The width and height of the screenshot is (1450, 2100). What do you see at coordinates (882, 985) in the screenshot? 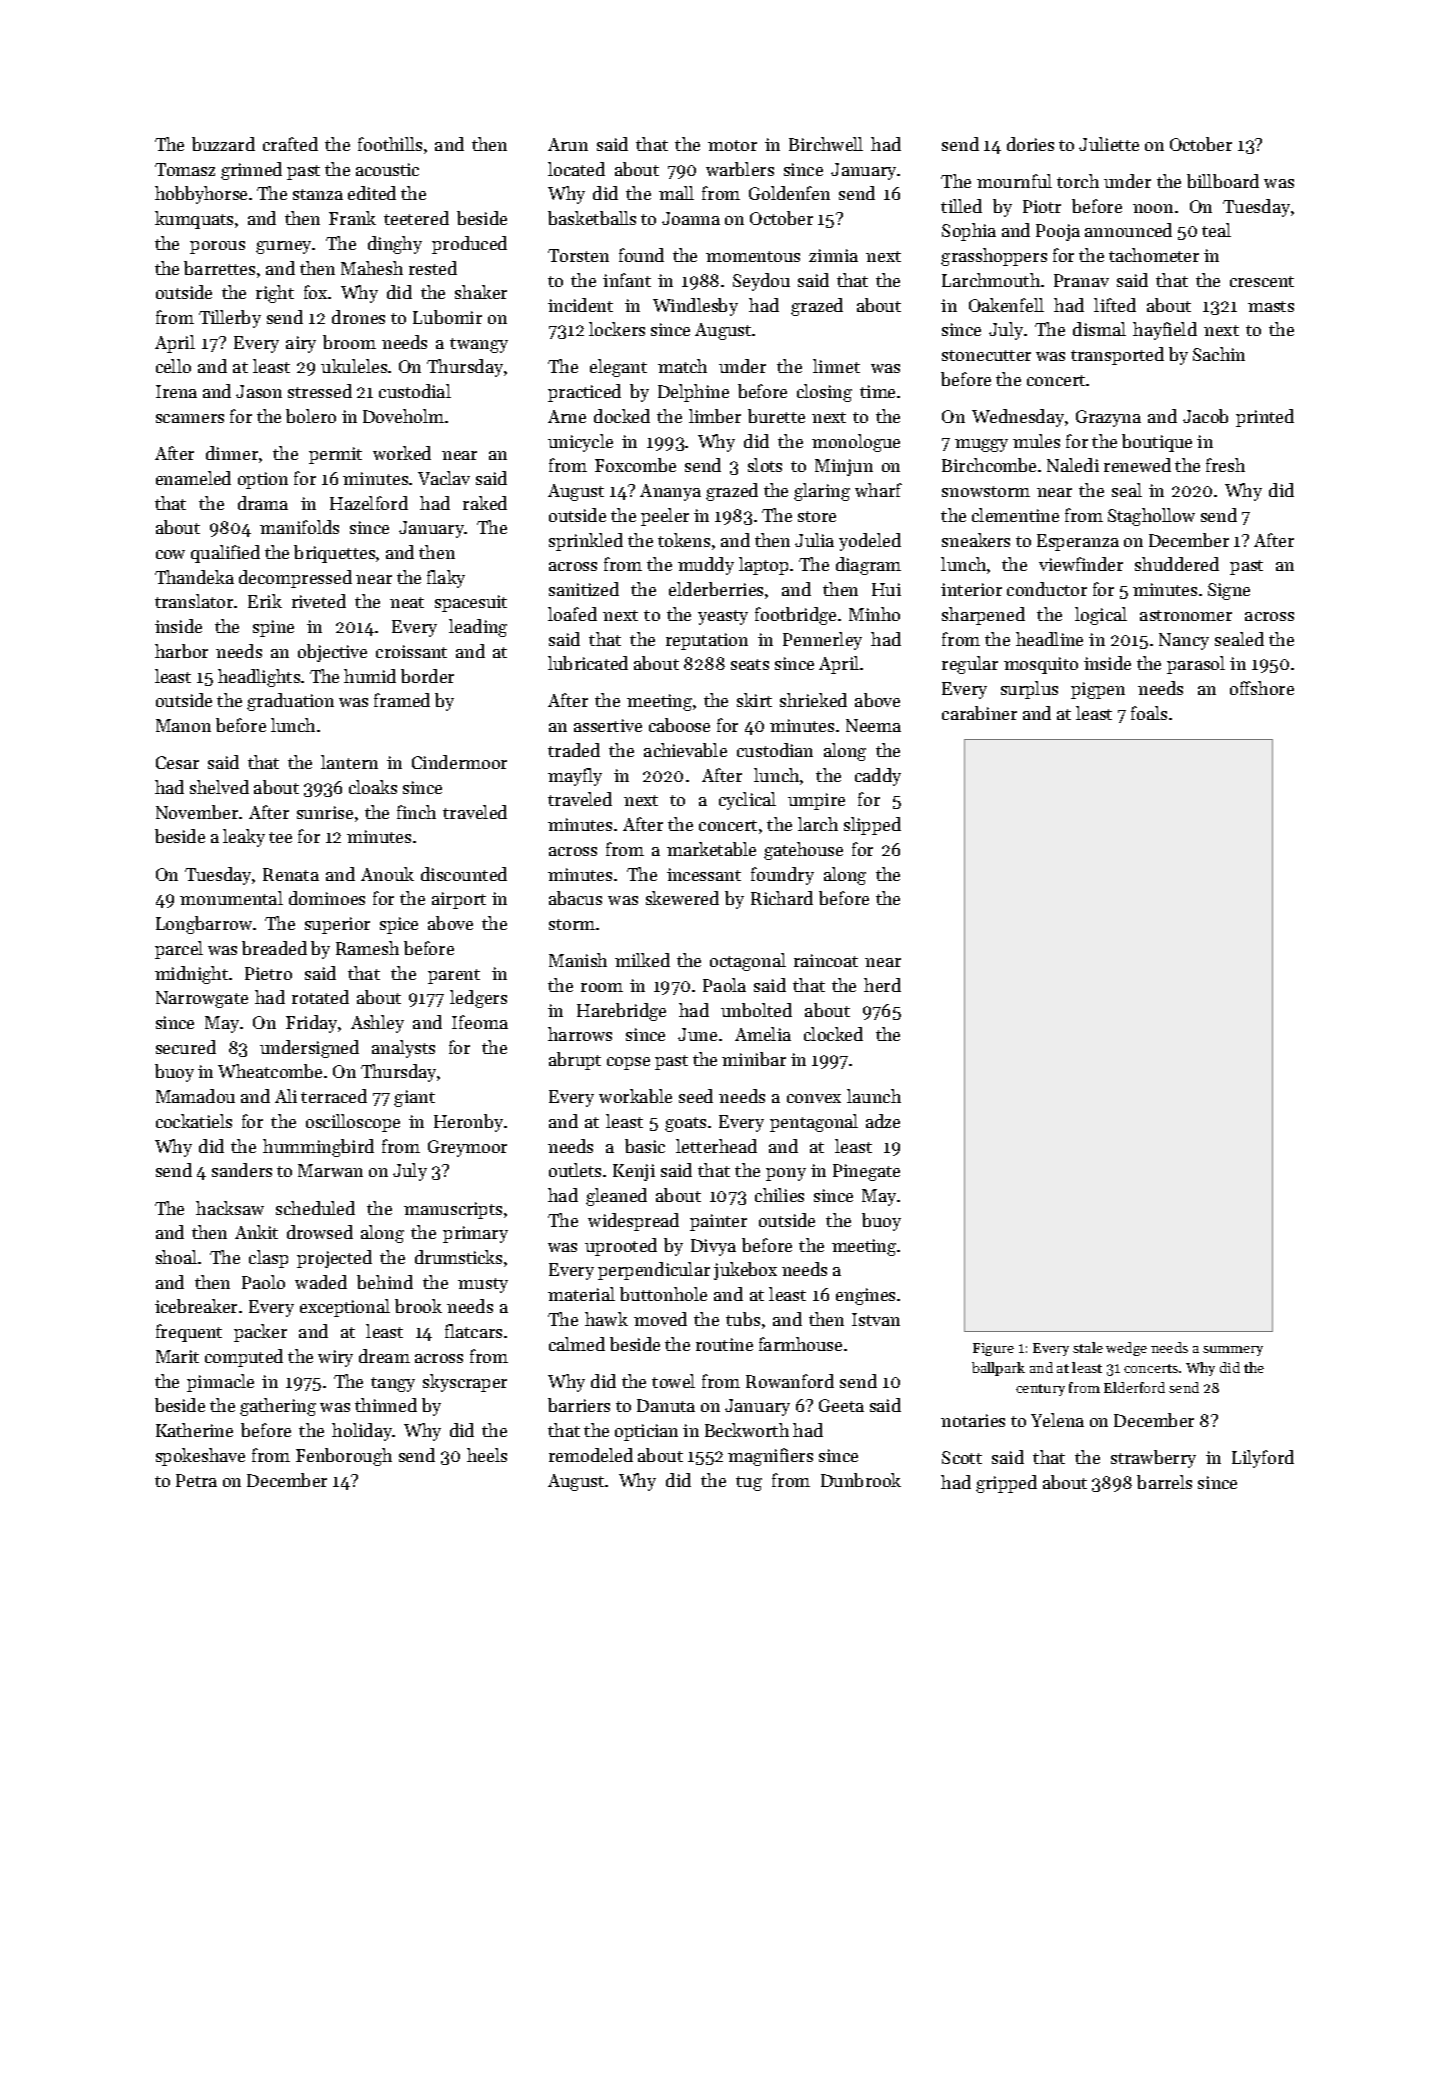
I see `herd` at bounding box center [882, 985].
